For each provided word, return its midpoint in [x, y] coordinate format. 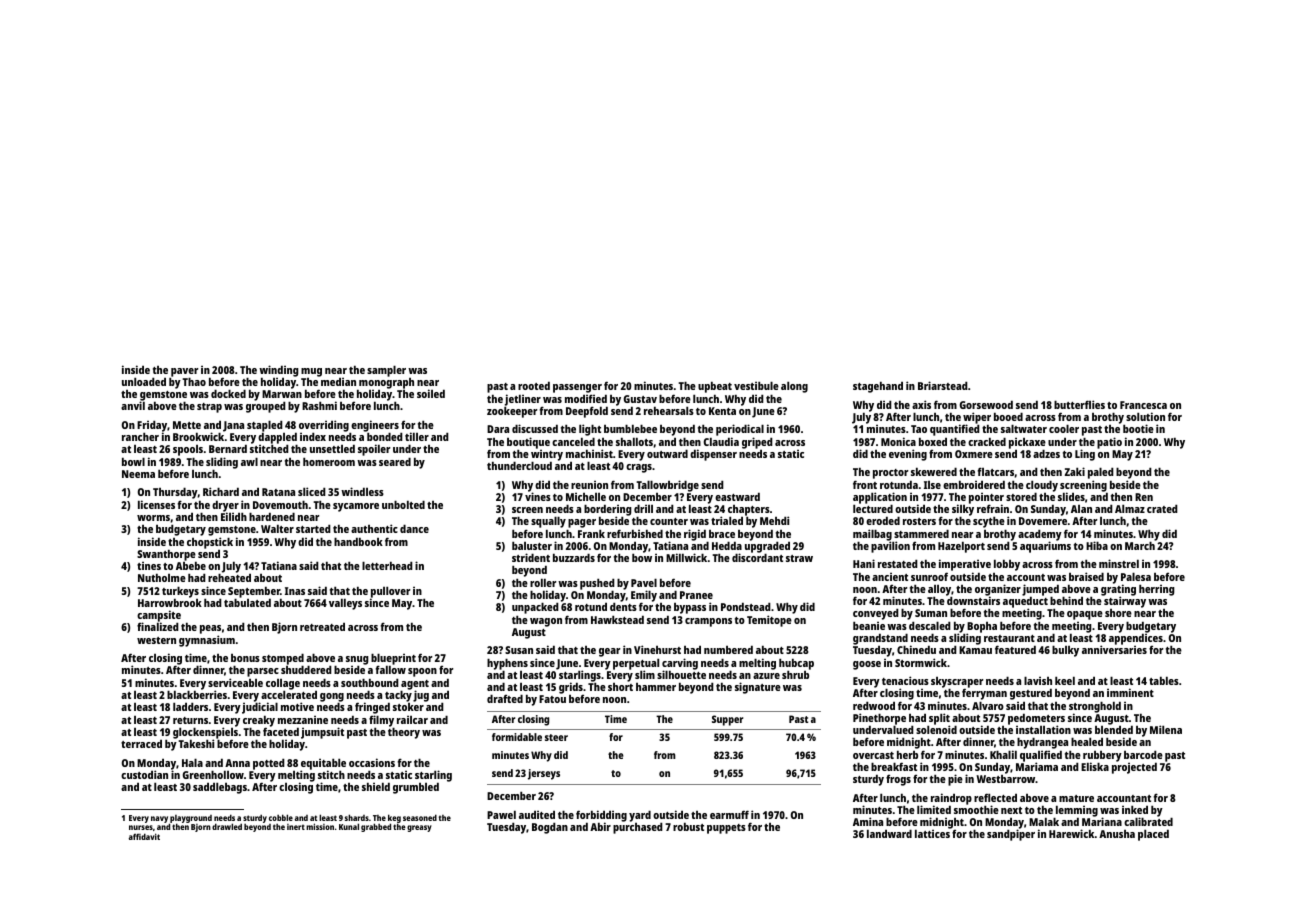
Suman [931, 613]
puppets [726, 829]
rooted [534, 385]
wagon [546, 622]
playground [191, 819]
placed [1153, 835]
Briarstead [943, 385]
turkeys [180, 592]
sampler [386, 371]
